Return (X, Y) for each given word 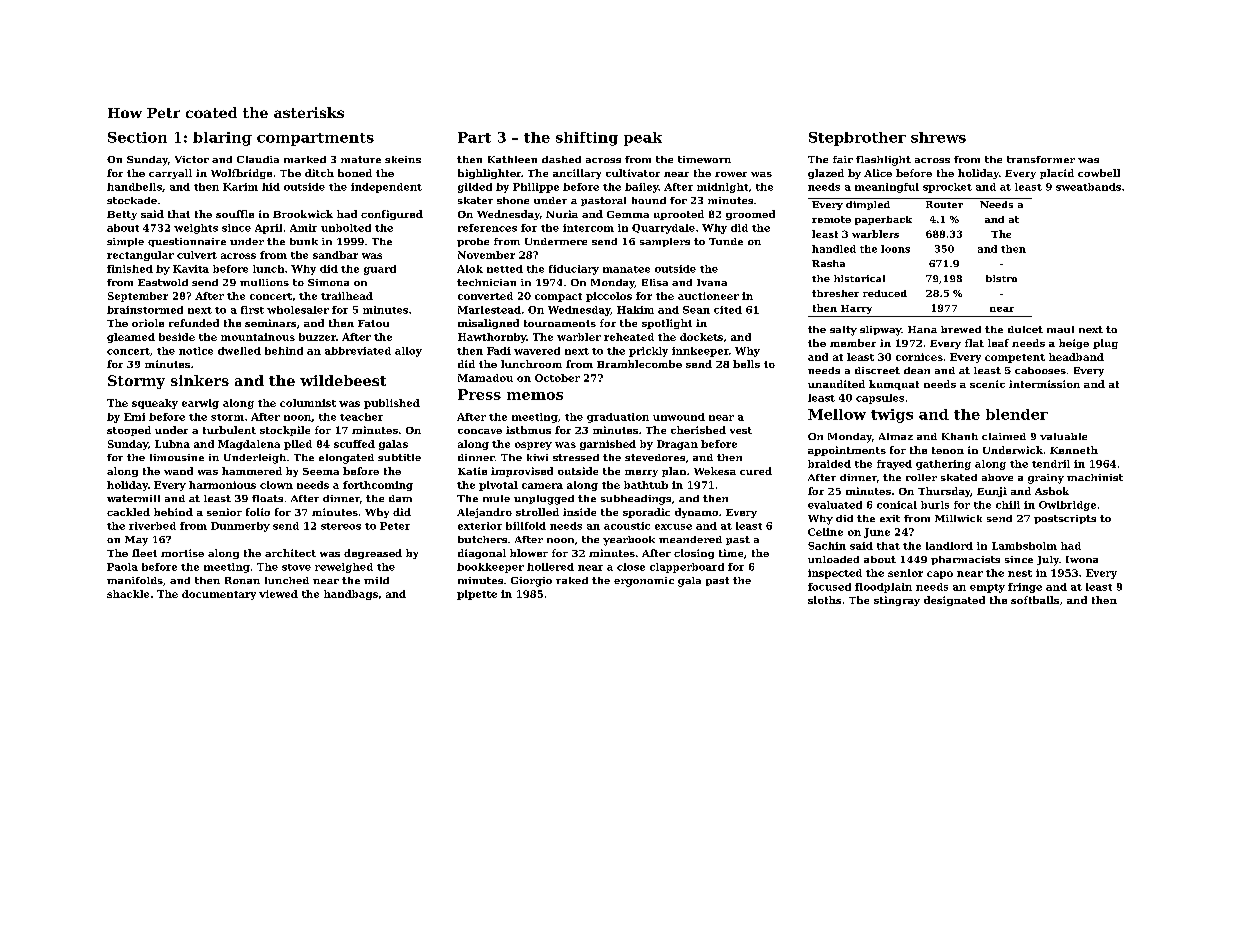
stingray (897, 601)
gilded (475, 188)
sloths (824, 600)
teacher (361, 417)
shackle (128, 594)
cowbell (1099, 173)
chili (1008, 505)
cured (756, 471)
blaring (222, 139)
